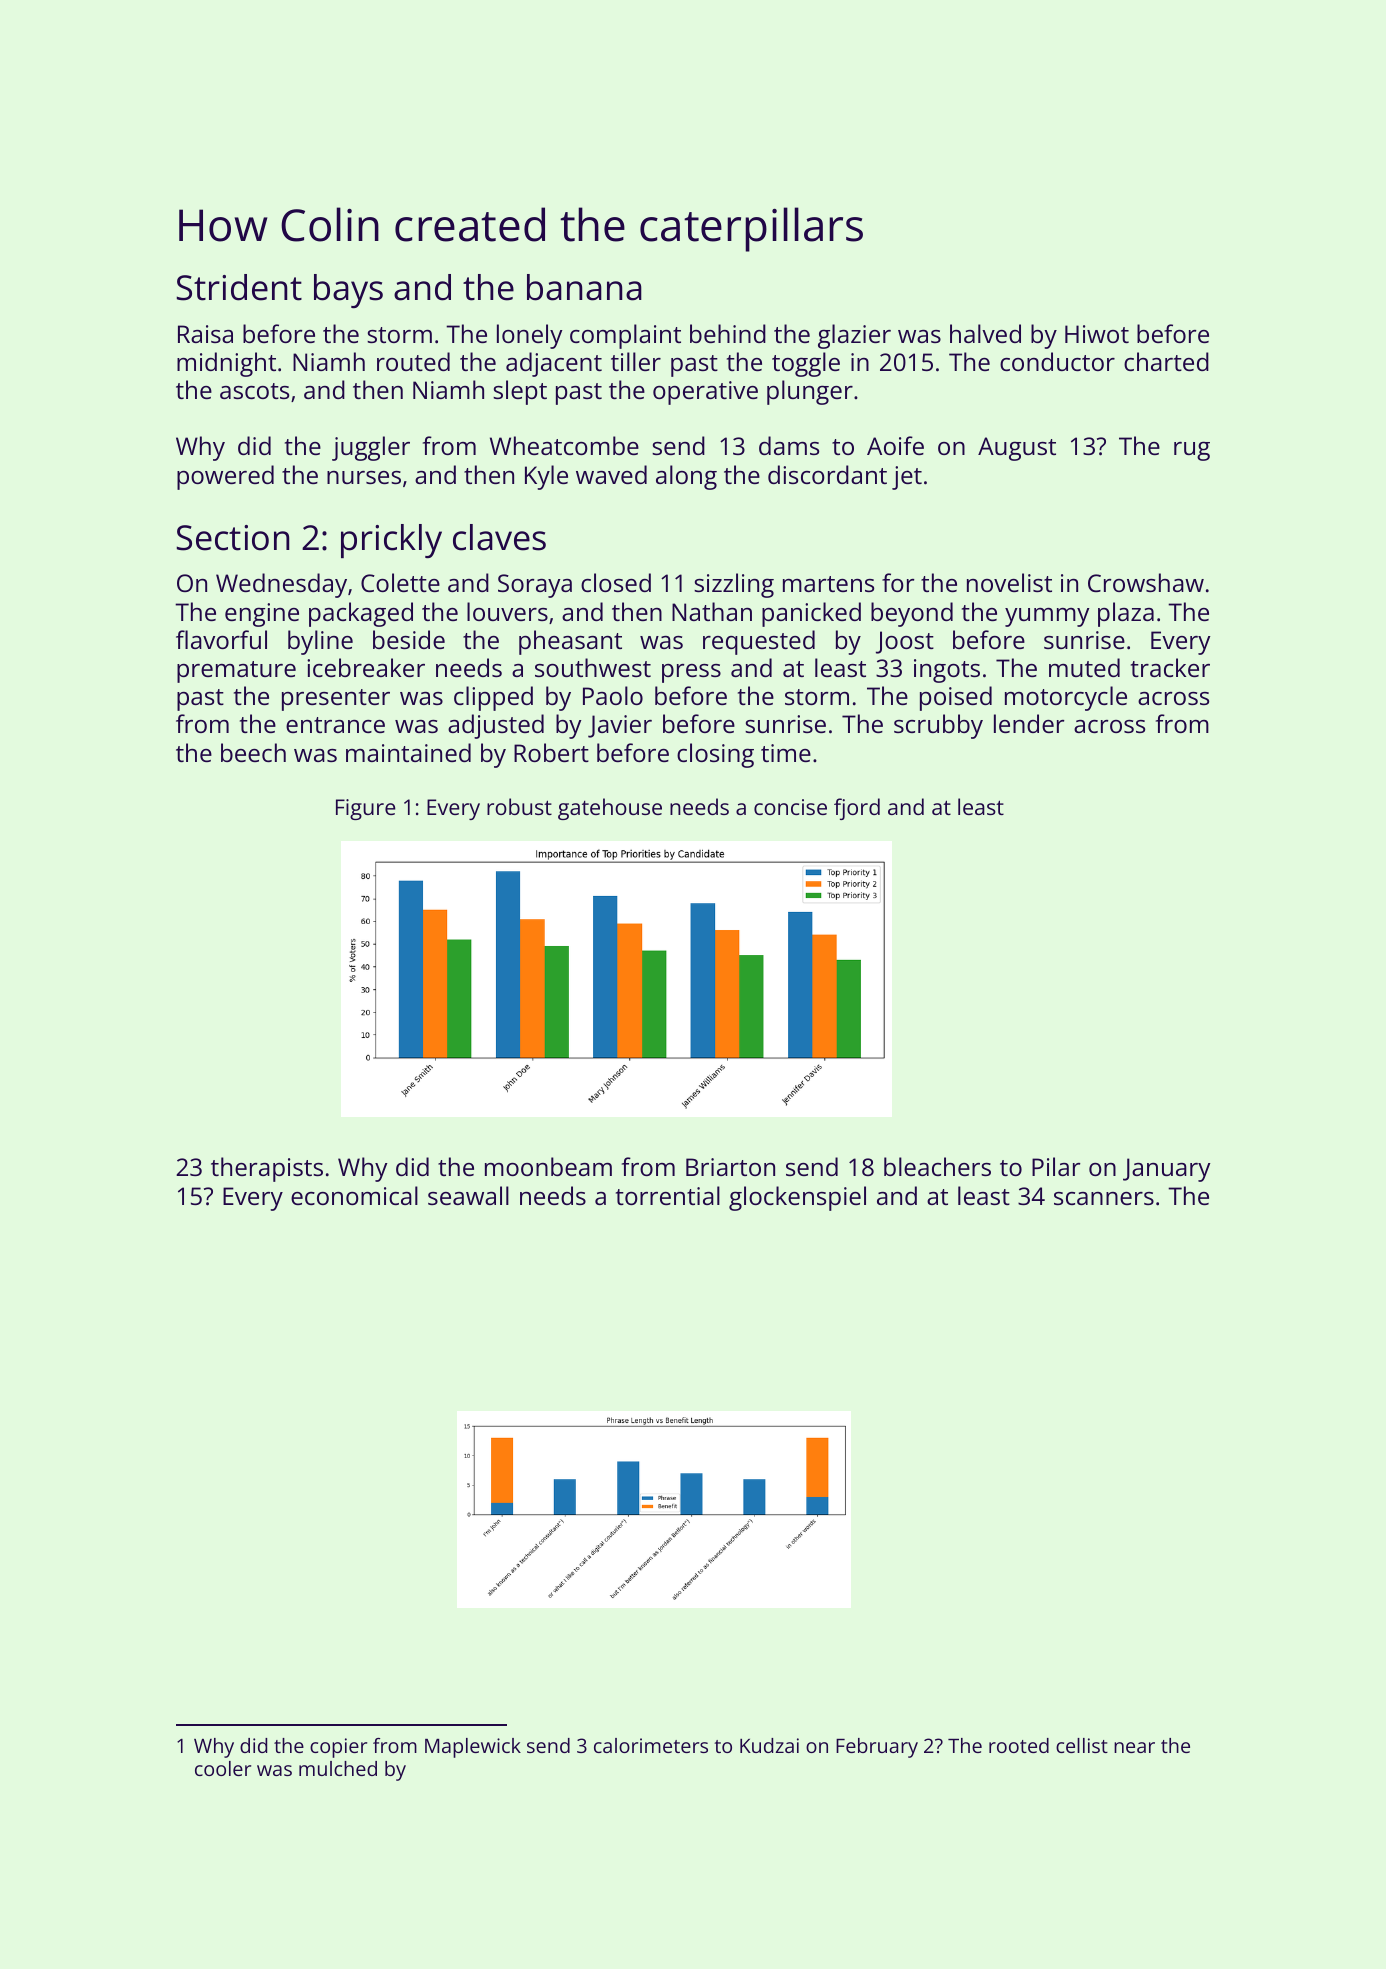  I want to click on copier, so click(338, 1748).
